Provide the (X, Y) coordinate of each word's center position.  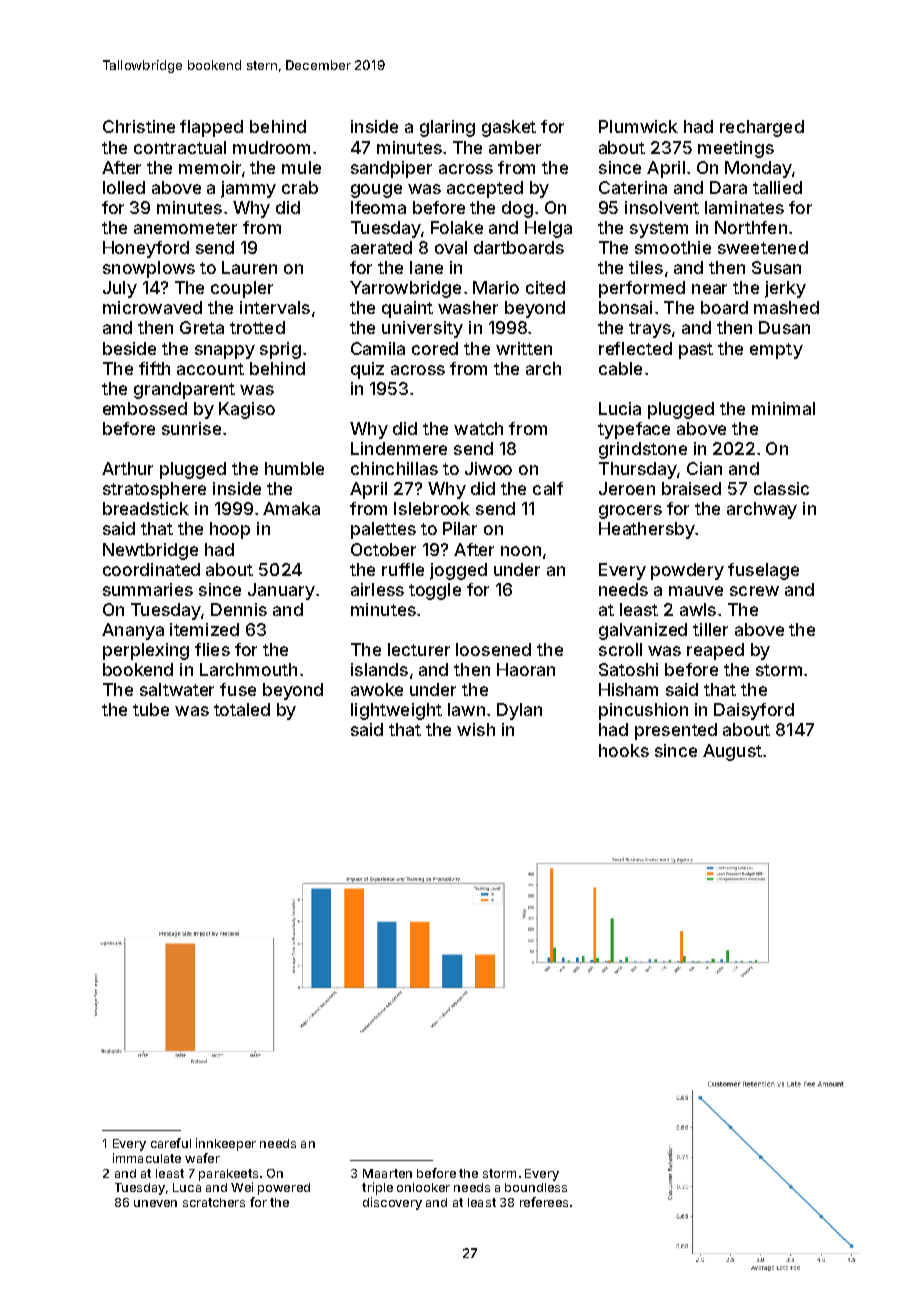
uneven (155, 1203)
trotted (257, 327)
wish (476, 729)
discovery (392, 1203)
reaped (715, 651)
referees (544, 1202)
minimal (783, 408)
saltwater (177, 689)
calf (548, 488)
